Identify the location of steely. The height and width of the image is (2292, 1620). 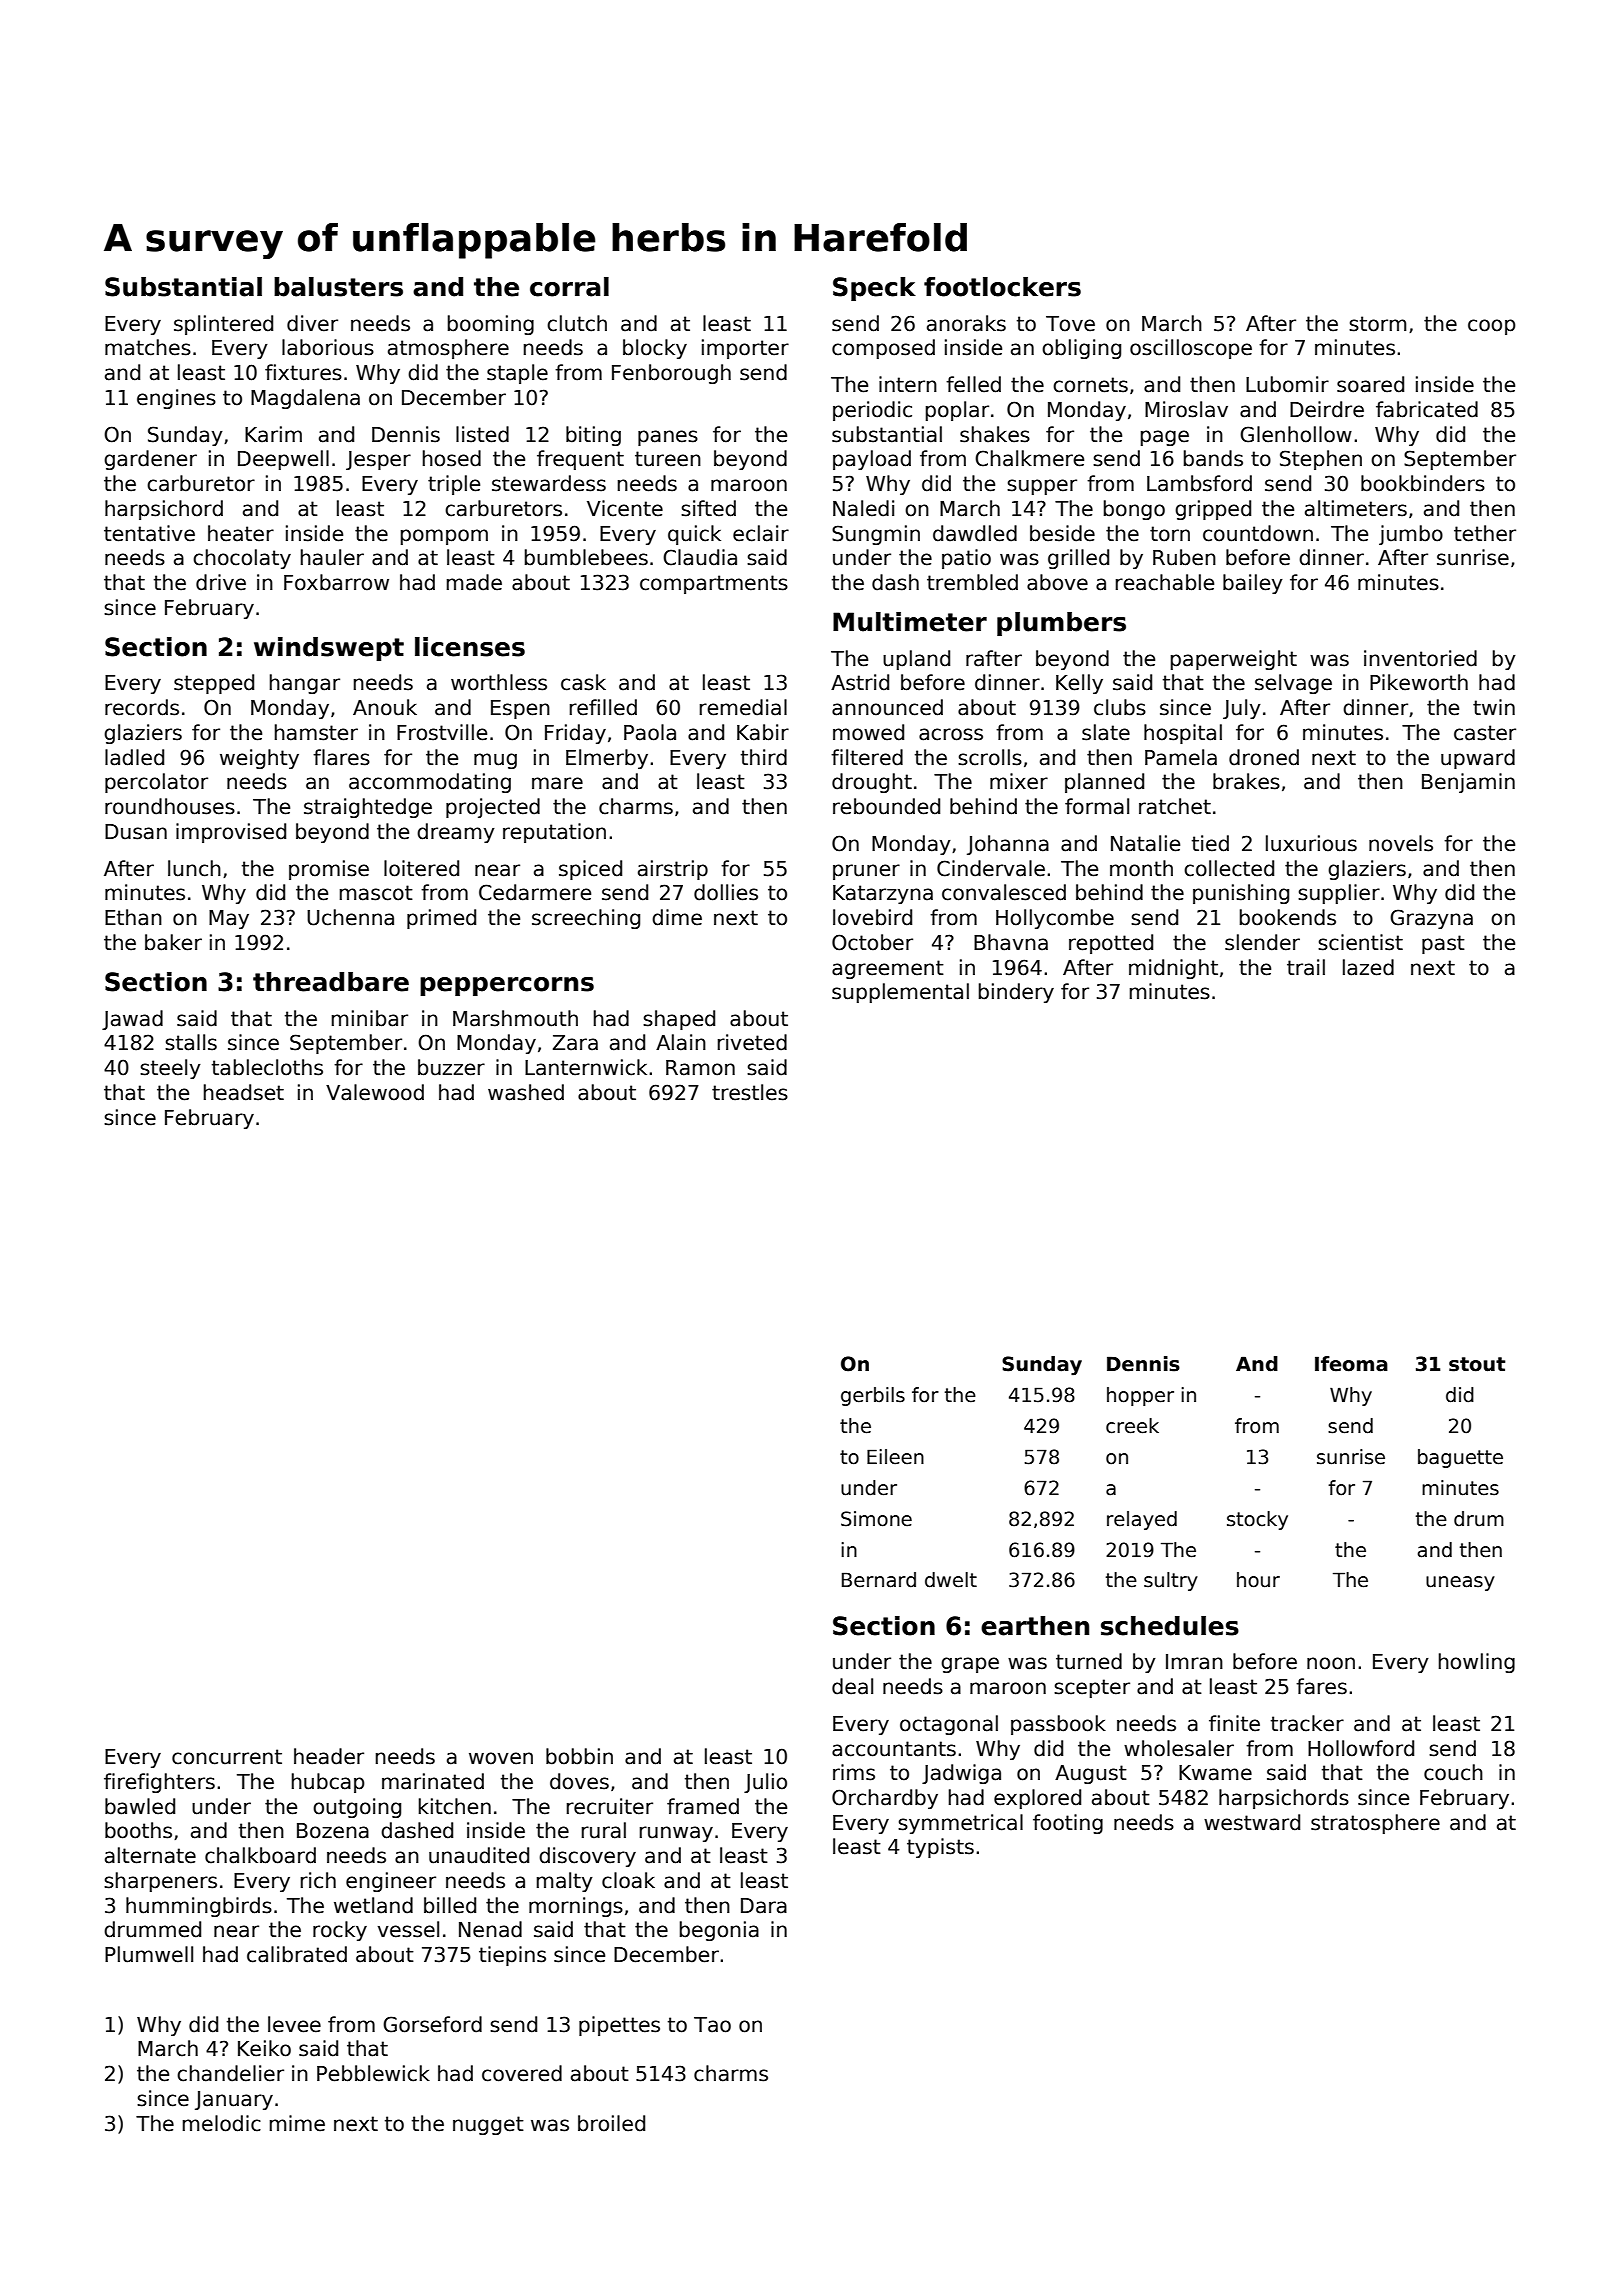
(170, 1069).
